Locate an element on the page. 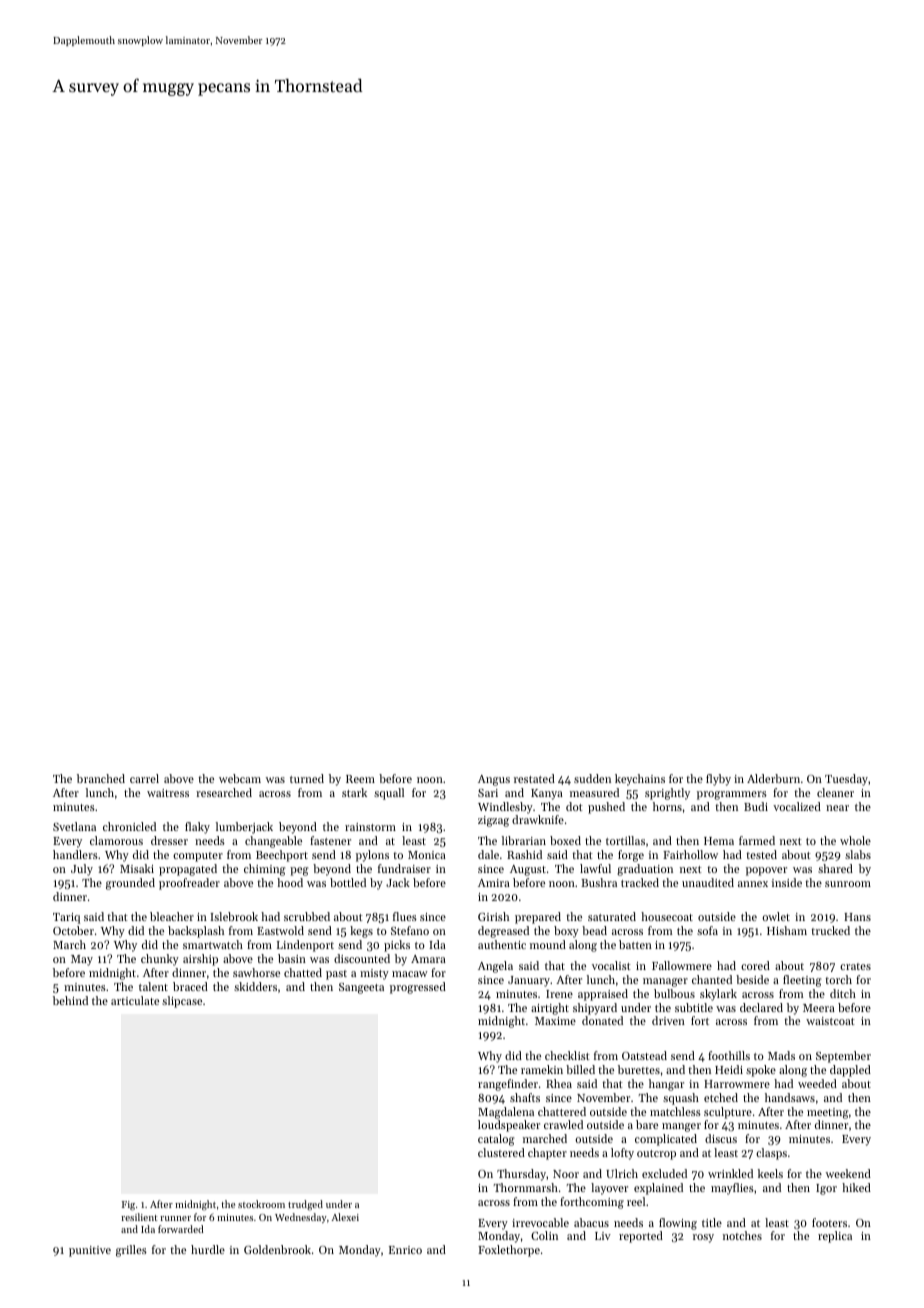 The image size is (924, 1308). sunroom is located at coordinates (848, 884).
